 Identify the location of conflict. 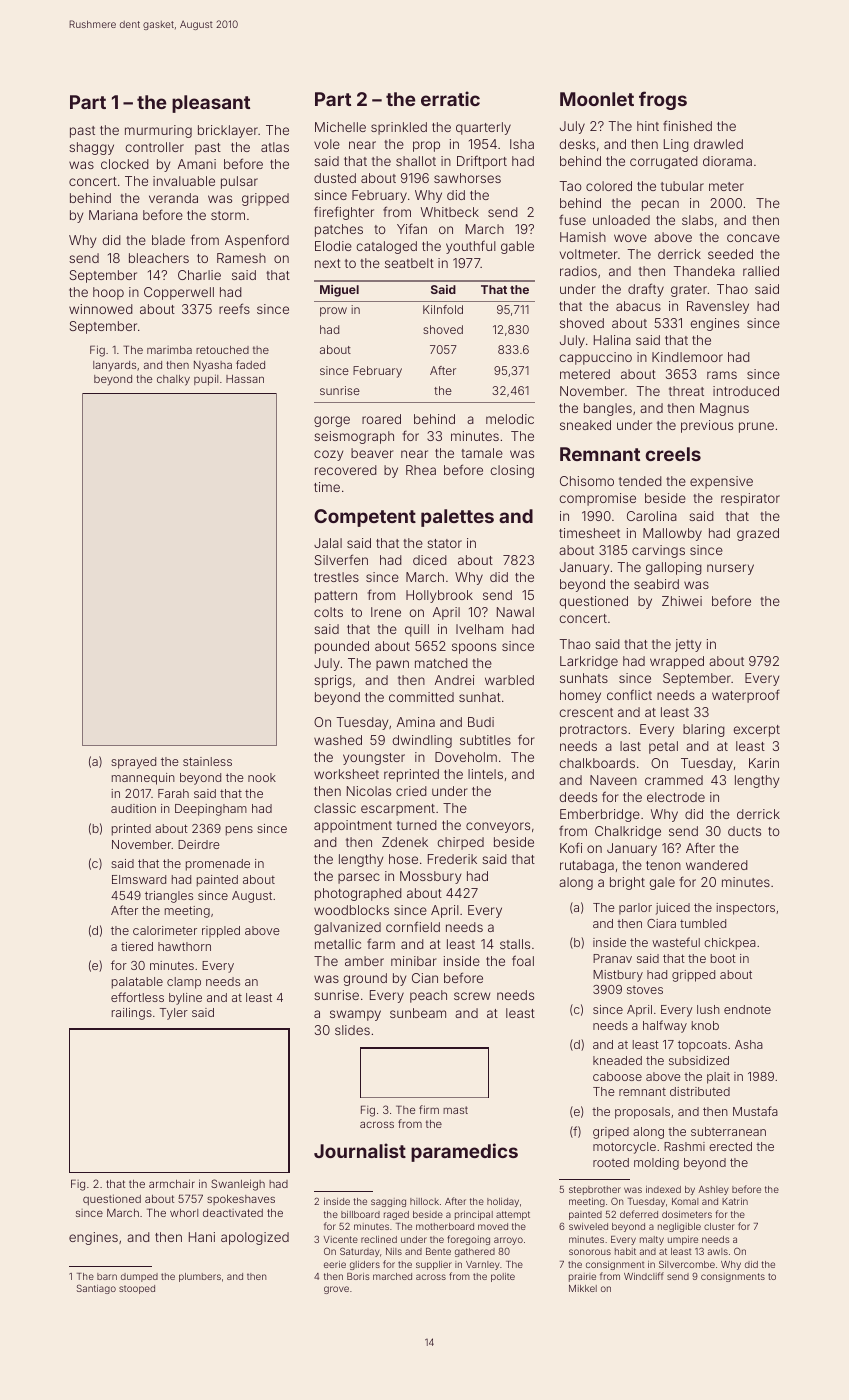
(629, 694).
